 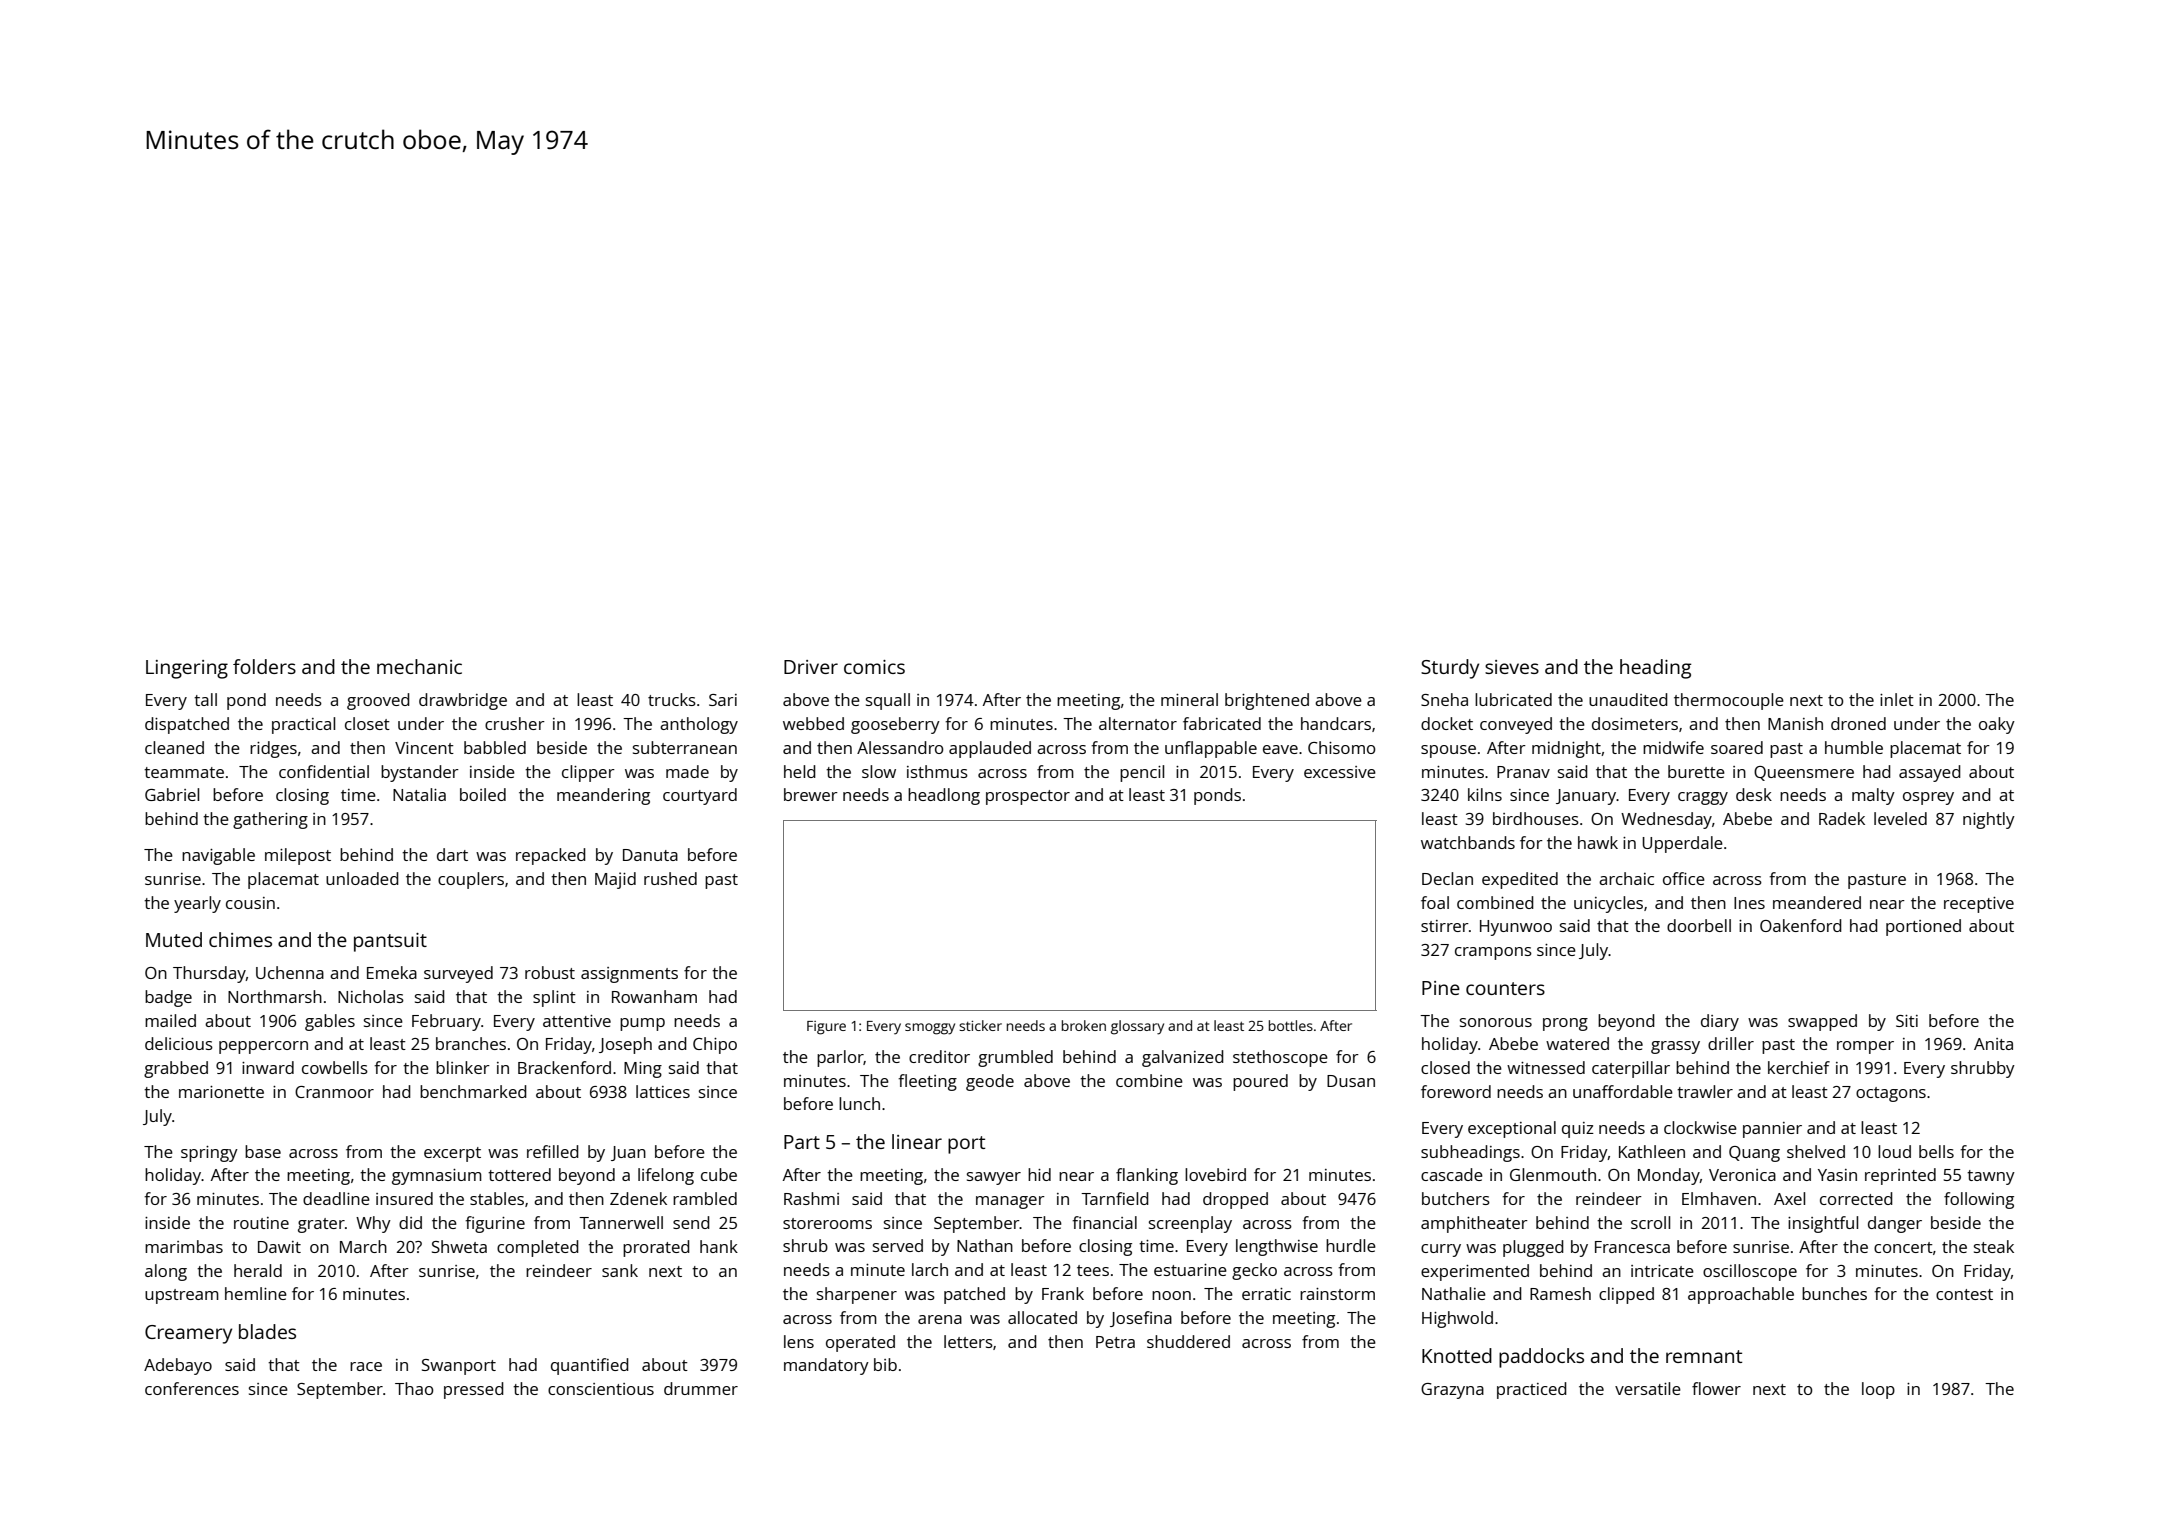 What do you see at coordinates (1652, 1151) in the image?
I see `Kathleen` at bounding box center [1652, 1151].
